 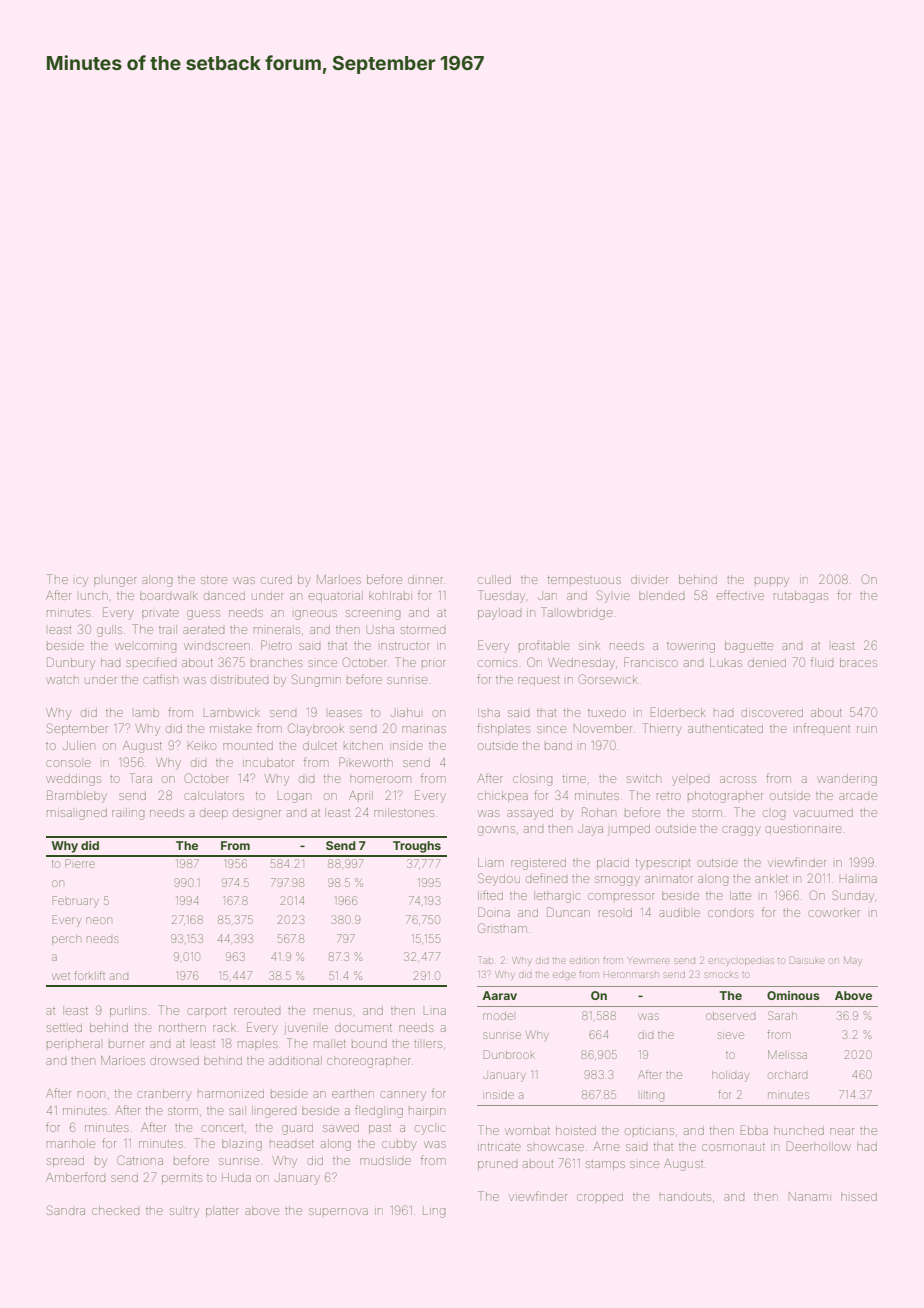 I want to click on hunched, so click(x=799, y=1130).
